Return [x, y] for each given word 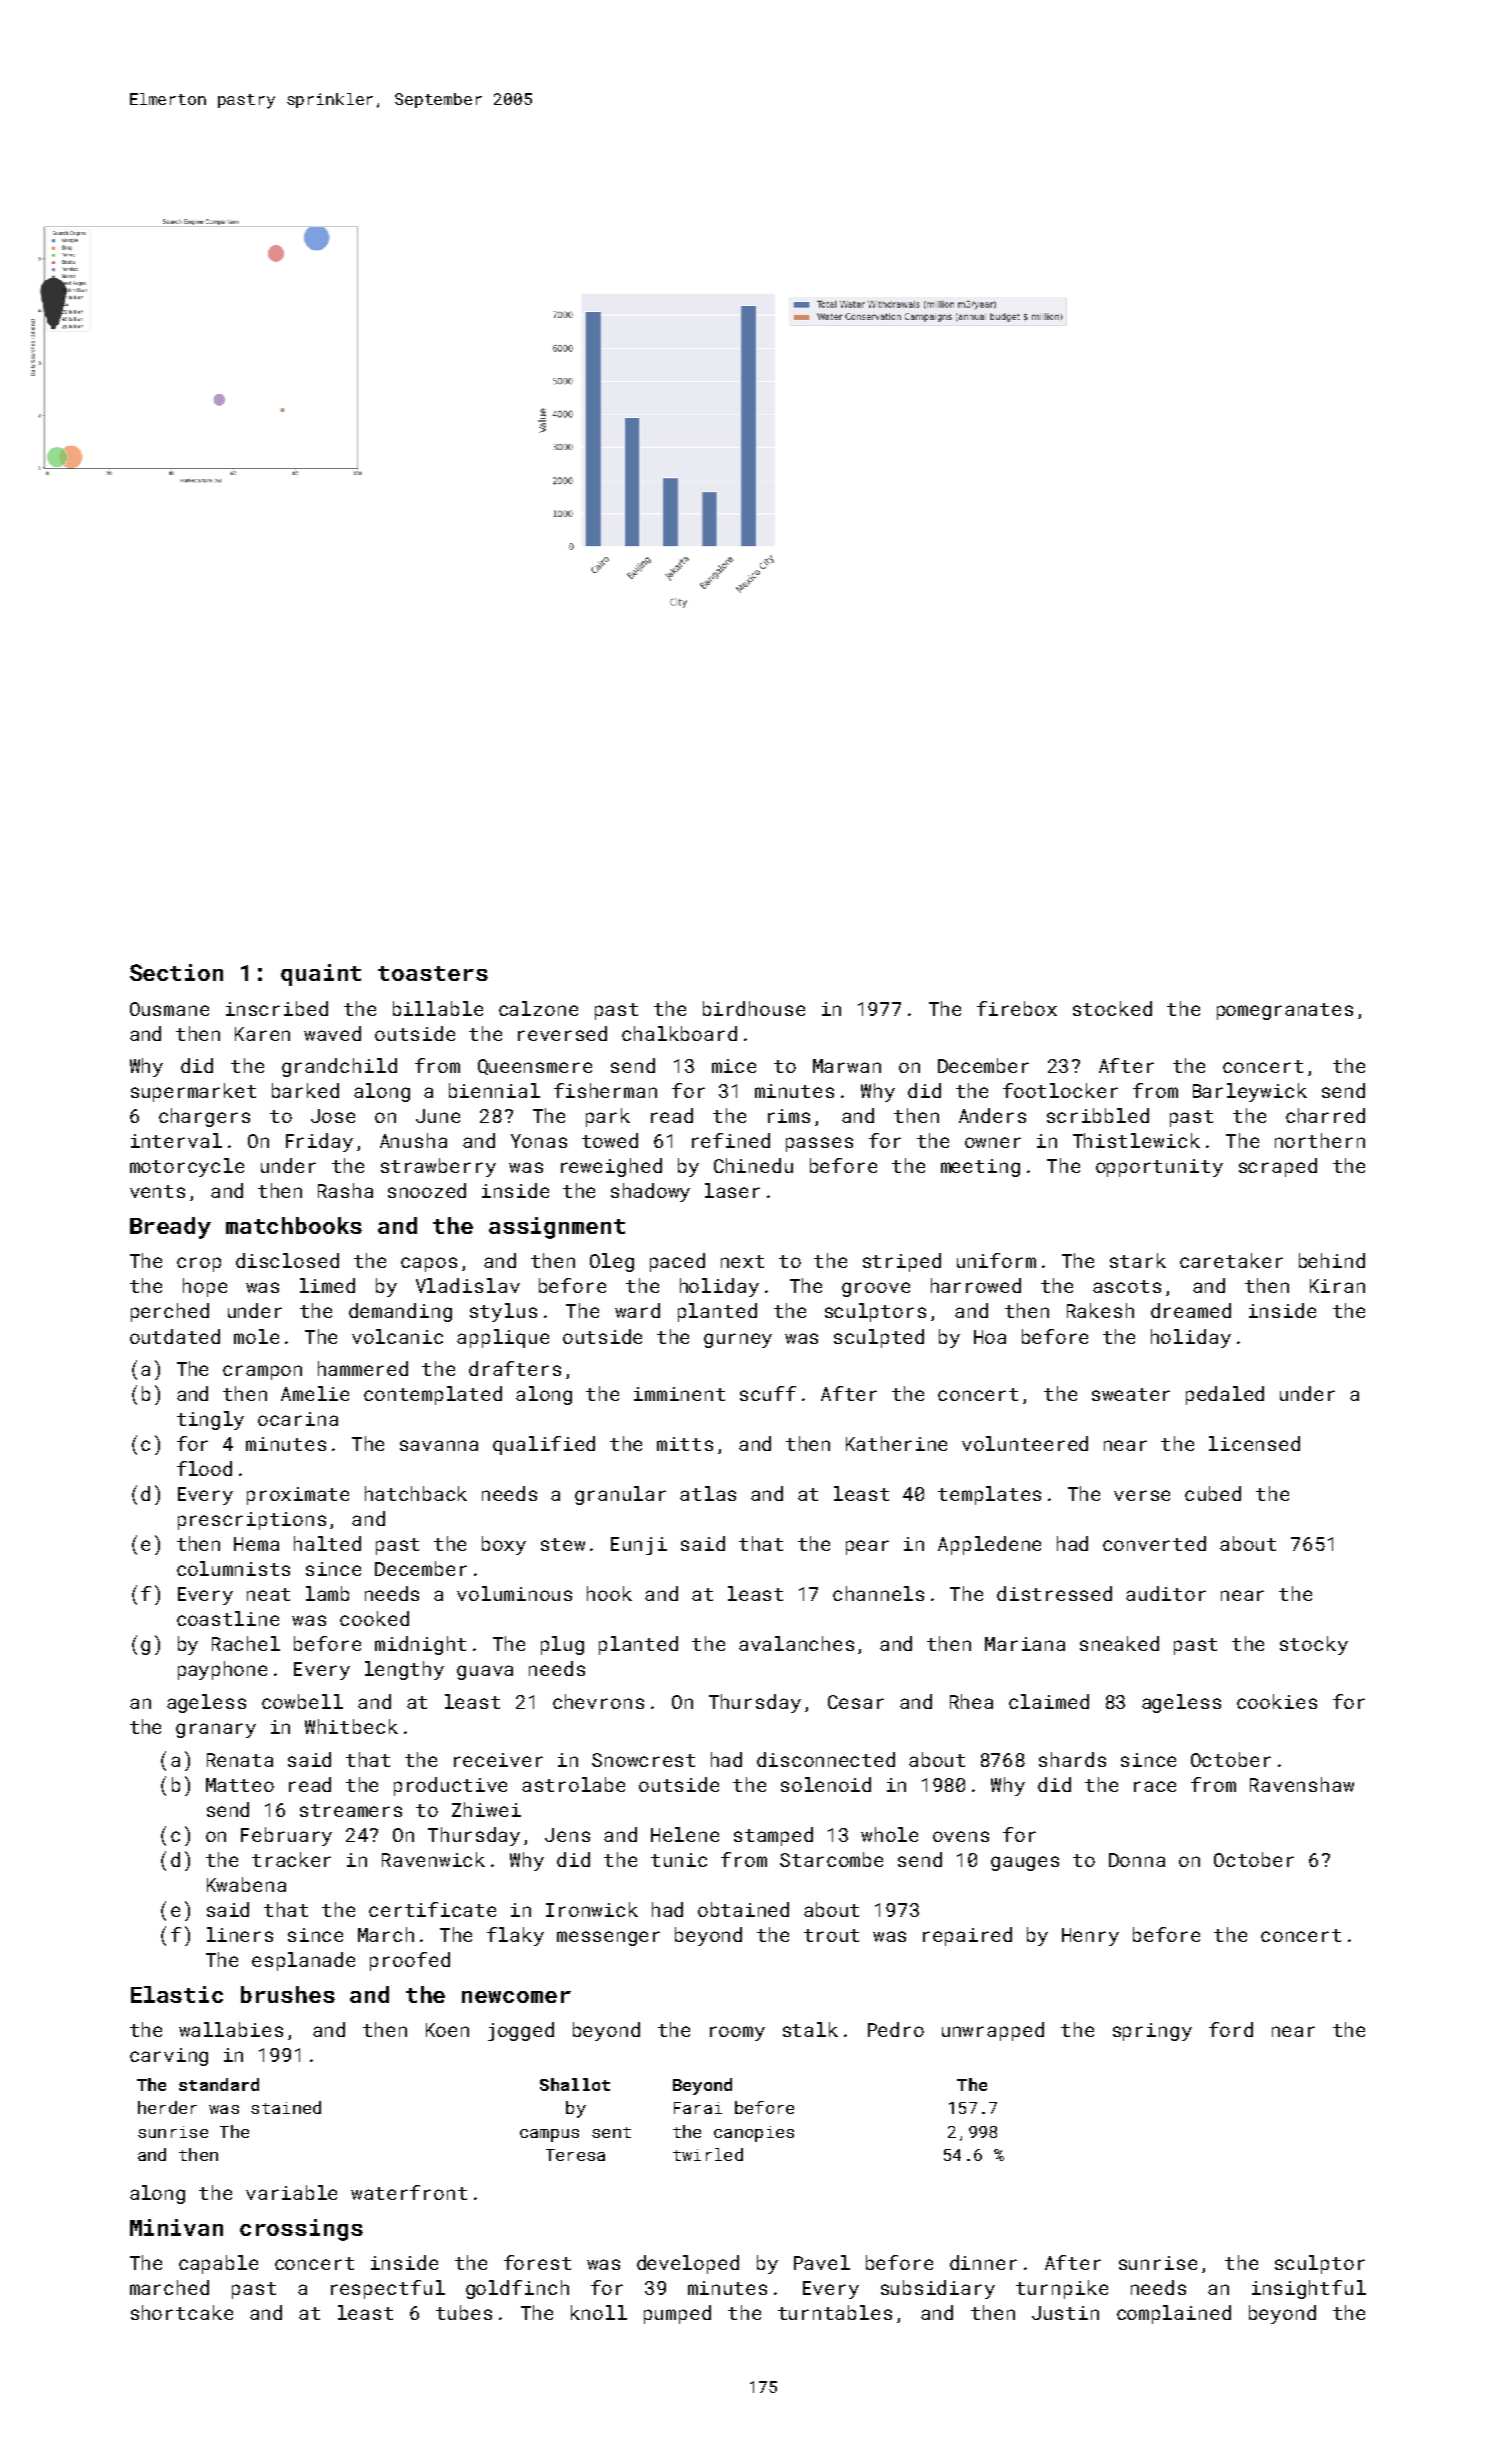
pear [867, 1547]
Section [176, 972]
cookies [1277, 1701]
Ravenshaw [1302, 1784]
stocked [1112, 1008]
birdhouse [754, 1008]
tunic [679, 1860]
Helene [685, 1834]
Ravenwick [433, 1859]
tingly [210, 1420]
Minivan [176, 2227]
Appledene [989, 1545]
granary [216, 1730]
